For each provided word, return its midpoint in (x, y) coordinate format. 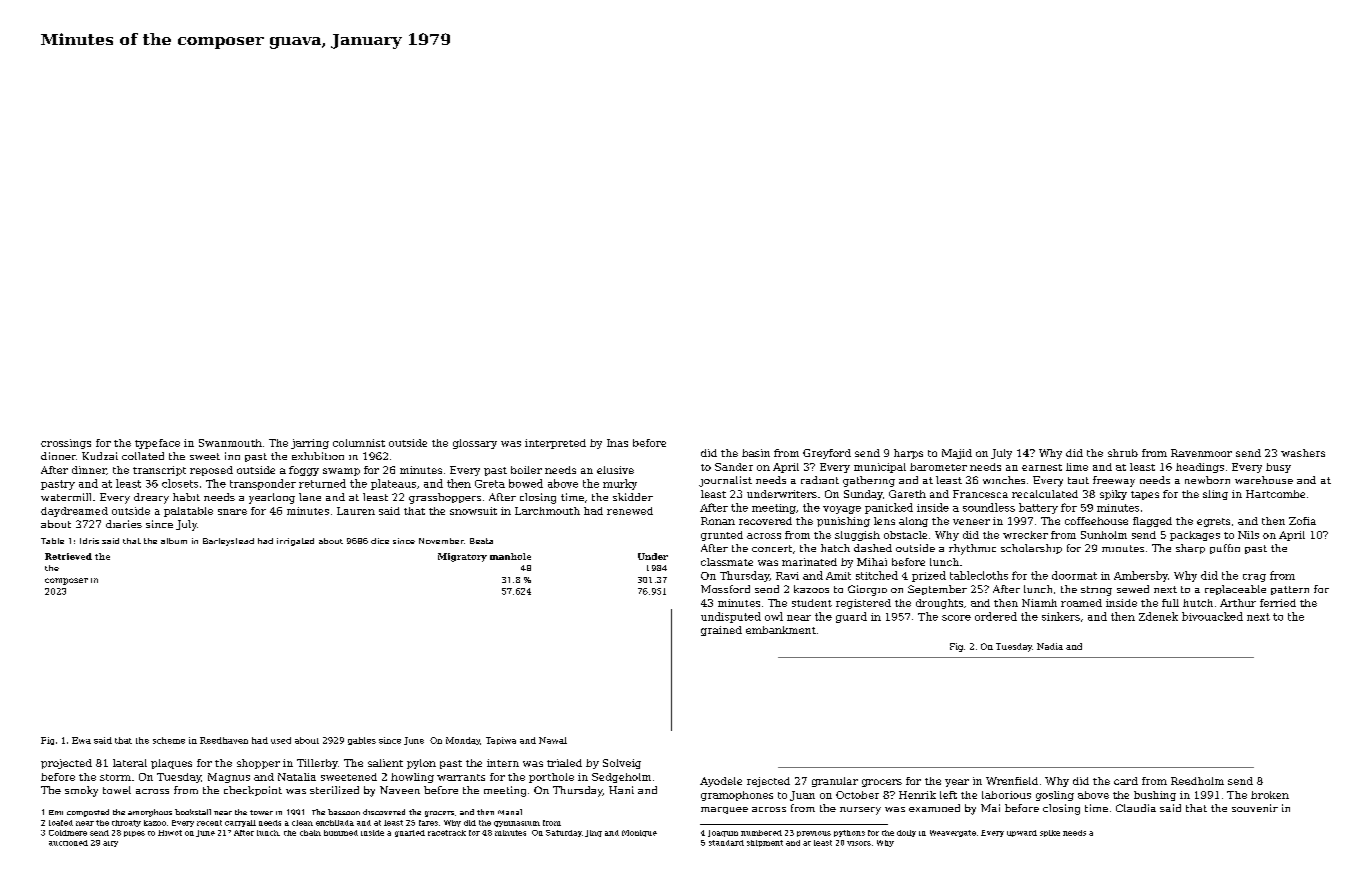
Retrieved (68, 556)
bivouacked (1212, 616)
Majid (957, 454)
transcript (159, 471)
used (281, 740)
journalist (725, 481)
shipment (765, 843)
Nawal (553, 740)
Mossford (725, 589)
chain (310, 833)
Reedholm (1197, 781)
